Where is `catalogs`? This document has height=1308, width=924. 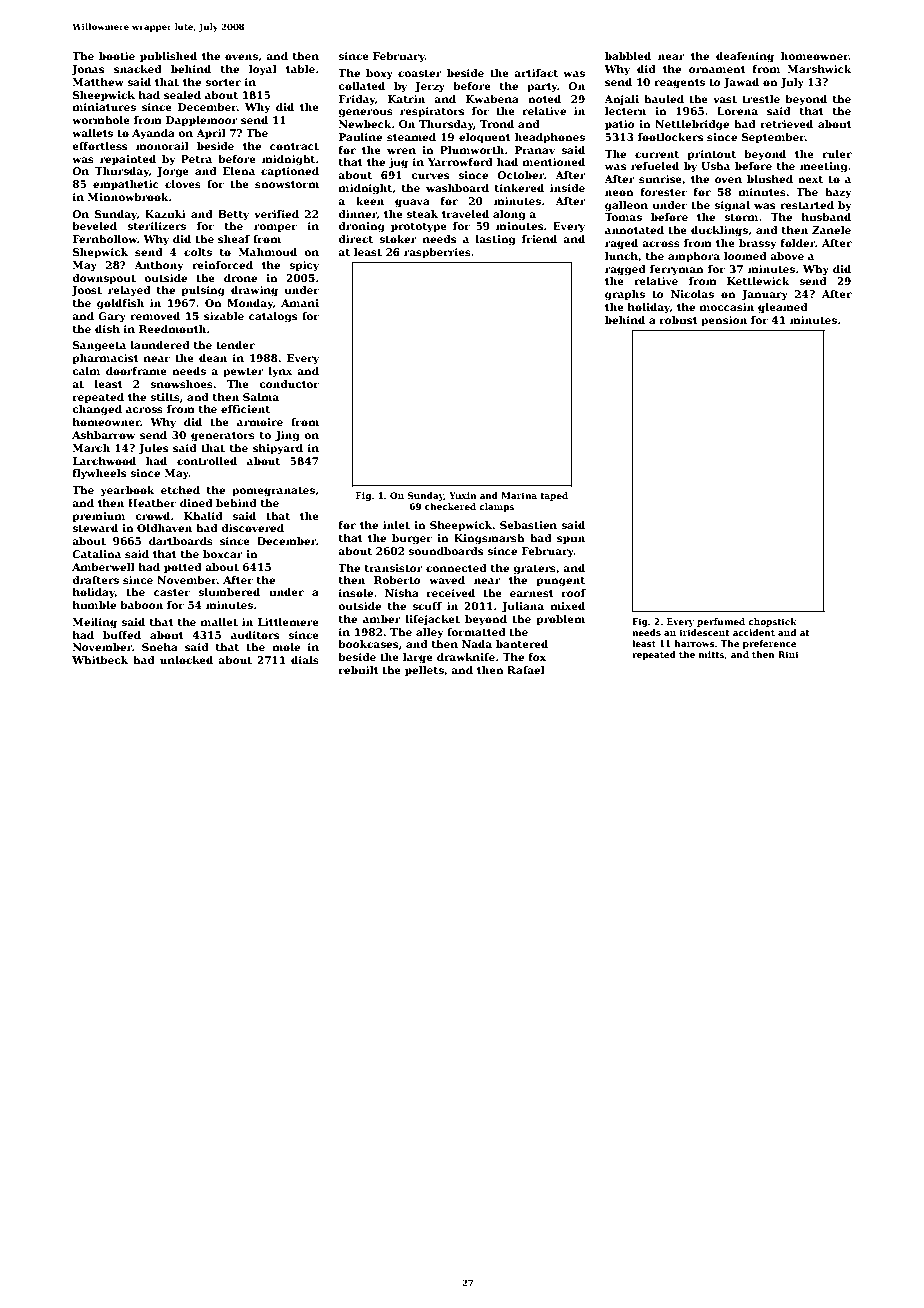 catalogs is located at coordinates (273, 317).
